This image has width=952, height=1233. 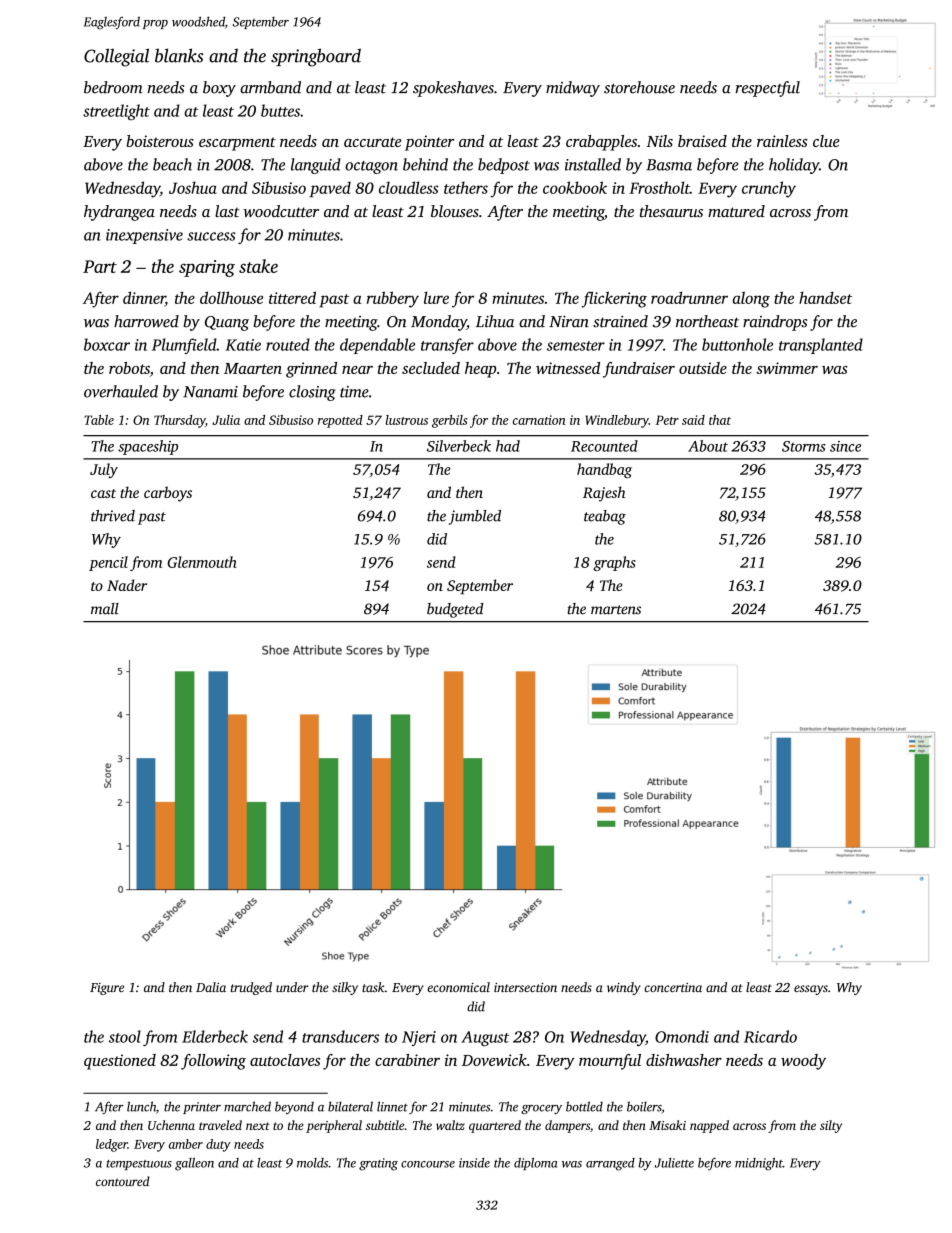 What do you see at coordinates (186, 1144) in the image?
I see `amber` at bounding box center [186, 1144].
